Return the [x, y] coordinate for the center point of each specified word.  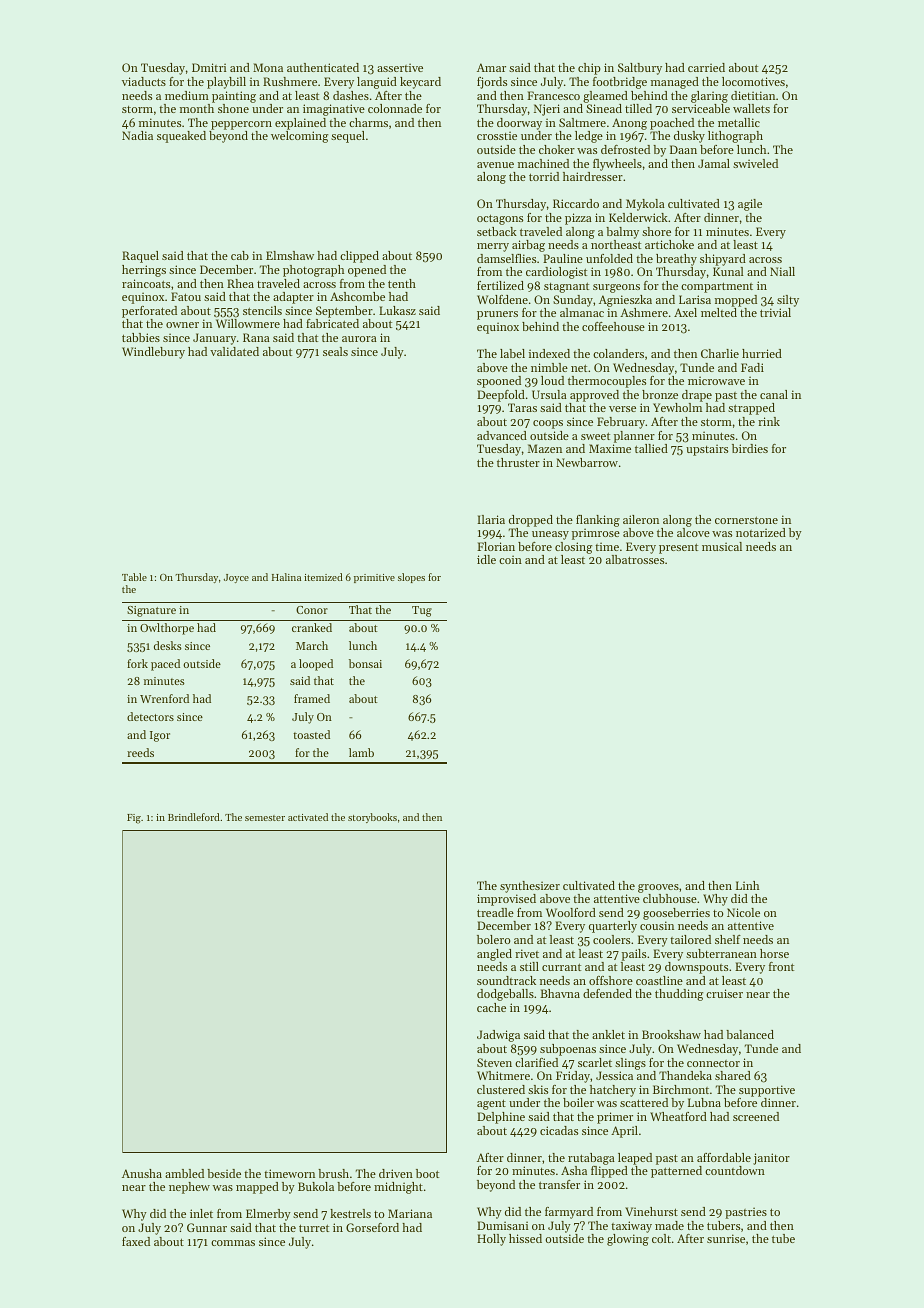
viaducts [144, 81]
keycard [420, 83]
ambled [184, 1173]
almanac [582, 312]
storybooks [372, 818]
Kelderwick [638, 217]
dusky [689, 137]
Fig [134, 819]
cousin [657, 925]
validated [234, 351]
